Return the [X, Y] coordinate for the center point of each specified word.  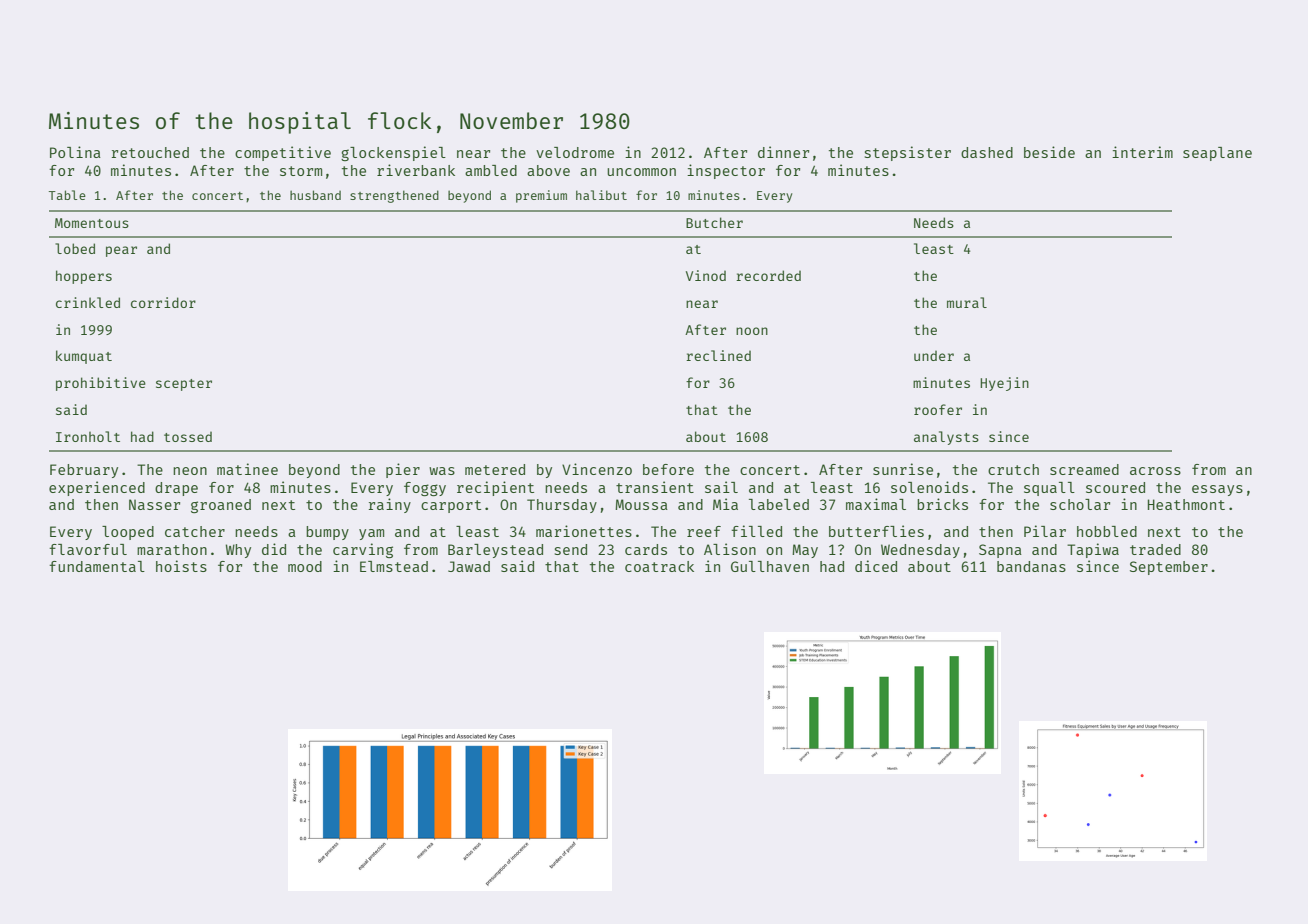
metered [495, 469]
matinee [247, 469]
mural [967, 302]
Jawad [469, 566]
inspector [726, 171]
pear [121, 251]
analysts [946, 438]
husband [315, 195]
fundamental [97, 566]
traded [1155, 549]
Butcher [714, 222]
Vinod [706, 275]
